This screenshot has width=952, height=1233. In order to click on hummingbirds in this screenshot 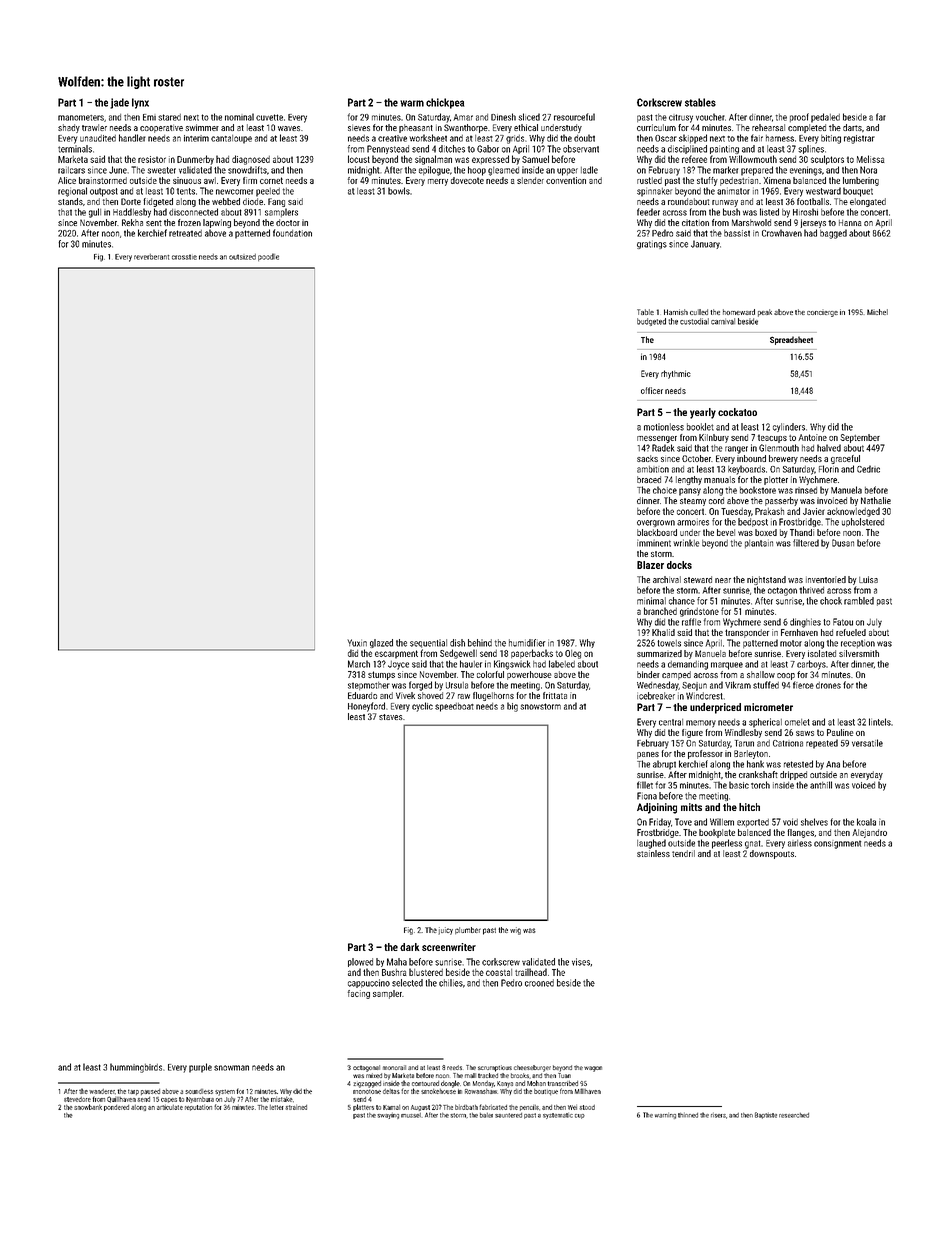, I will do `click(136, 1068)`.
